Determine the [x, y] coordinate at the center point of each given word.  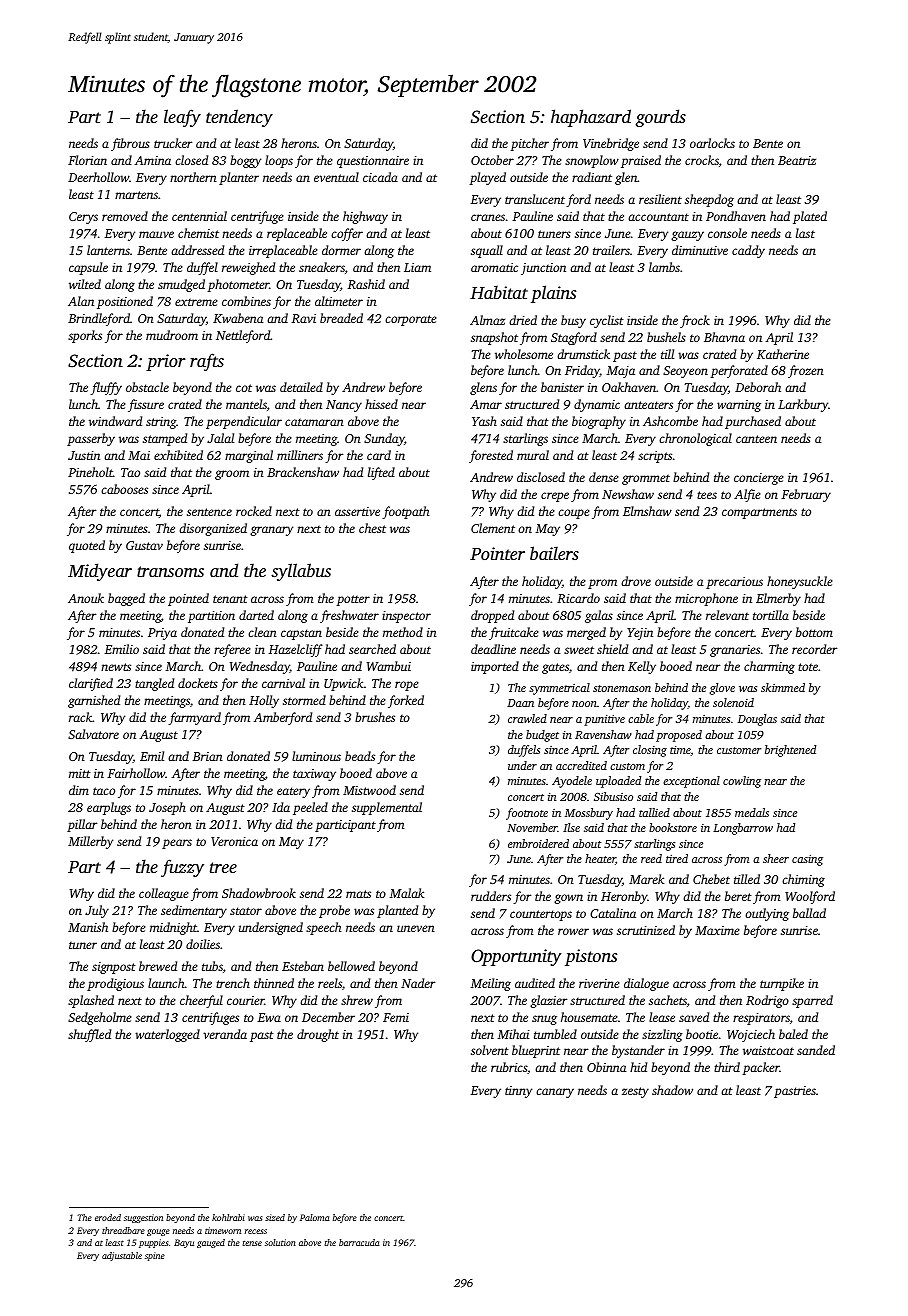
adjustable [122, 1256]
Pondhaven [736, 216]
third [727, 1067]
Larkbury [803, 405]
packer [761, 1068]
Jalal [220, 438]
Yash [484, 421]
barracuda [359, 1242]
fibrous [130, 144]
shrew [357, 1000]
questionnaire [373, 162]
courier [246, 1000]
